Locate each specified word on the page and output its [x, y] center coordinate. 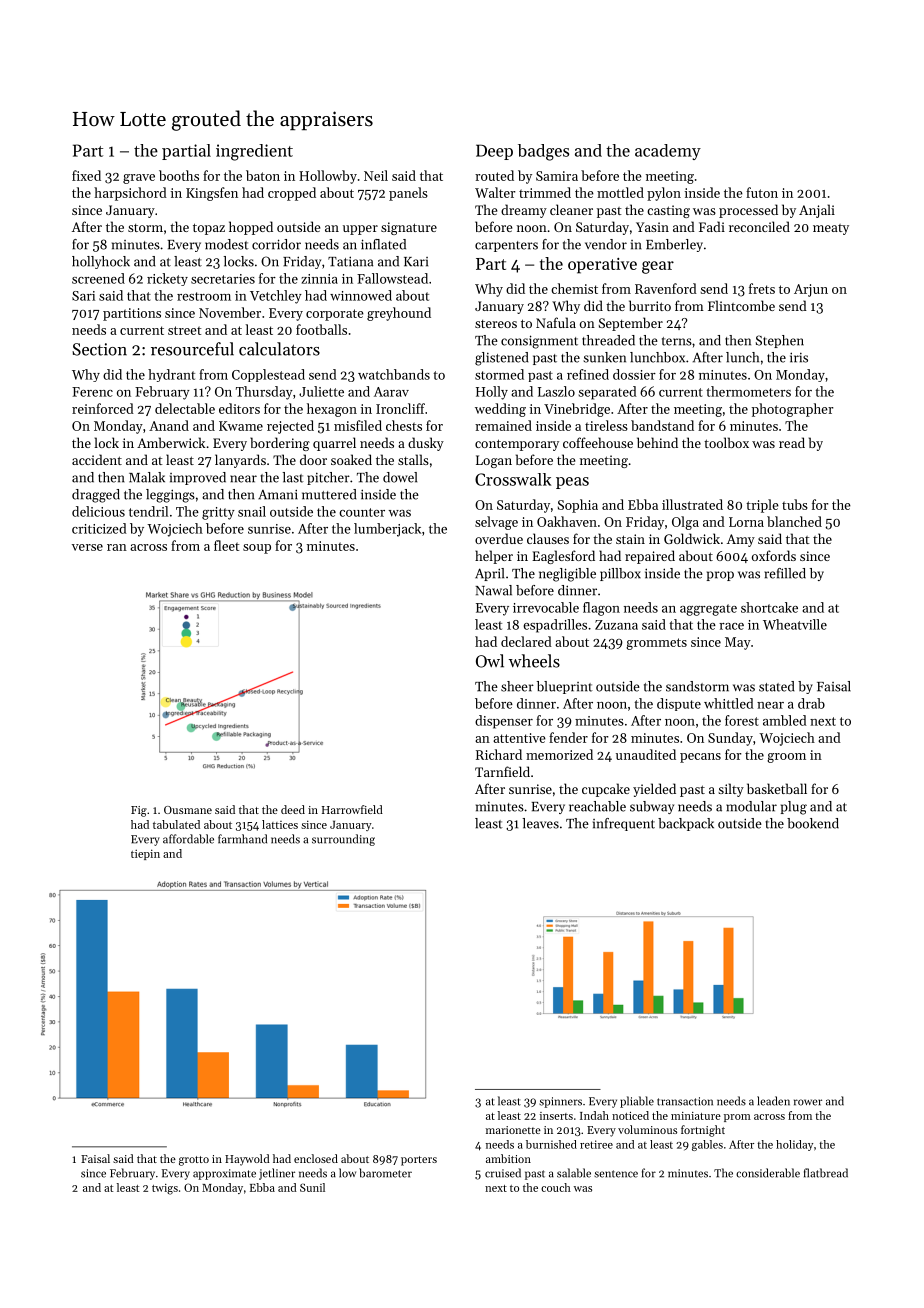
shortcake [769, 607]
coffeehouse [598, 442]
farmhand [242, 839]
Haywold [247, 1160]
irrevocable [546, 607]
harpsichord [130, 194]
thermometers [749, 391]
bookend [813, 823]
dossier [634, 374]
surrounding [343, 840]
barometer [385, 1173]
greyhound [399, 314]
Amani [278, 494]
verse [87, 547]
